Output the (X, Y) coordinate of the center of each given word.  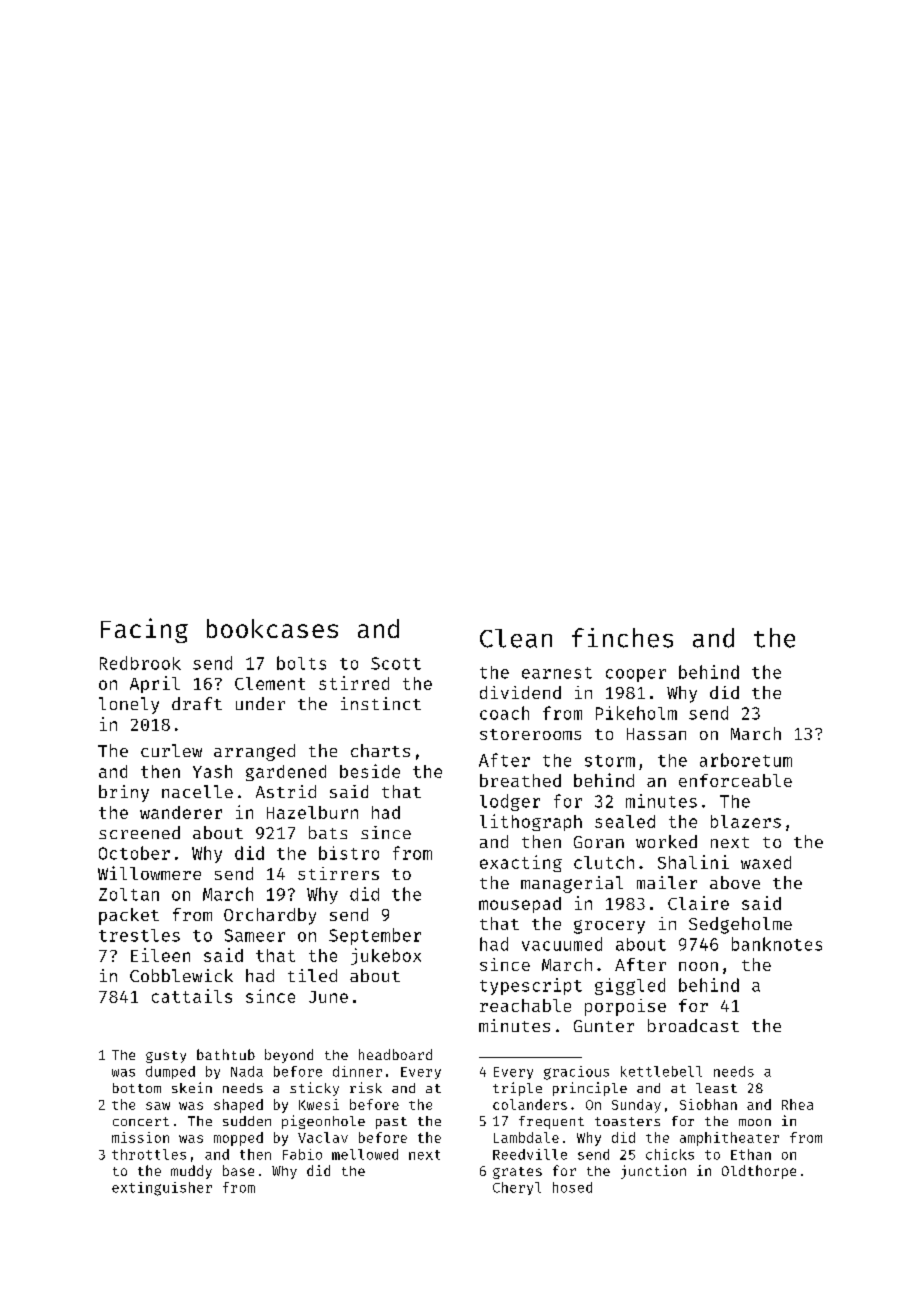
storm (610, 761)
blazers (746, 821)
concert (141, 1121)
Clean (516, 638)
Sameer (255, 935)
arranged (254, 752)
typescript (531, 986)
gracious (576, 1073)
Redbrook (140, 663)
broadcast (693, 1025)
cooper (636, 675)
